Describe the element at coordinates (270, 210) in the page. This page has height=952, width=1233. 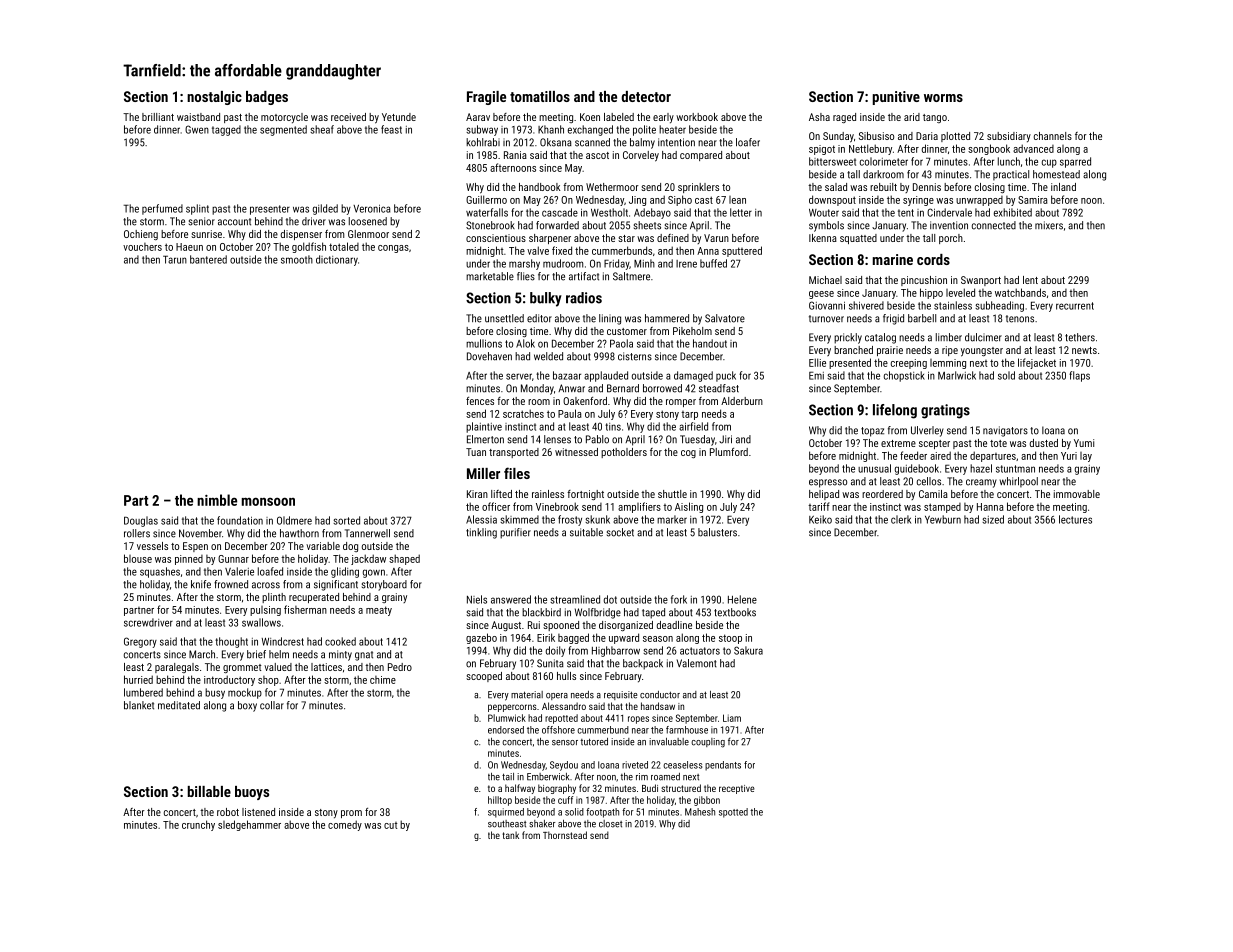
I see `presenter` at that location.
